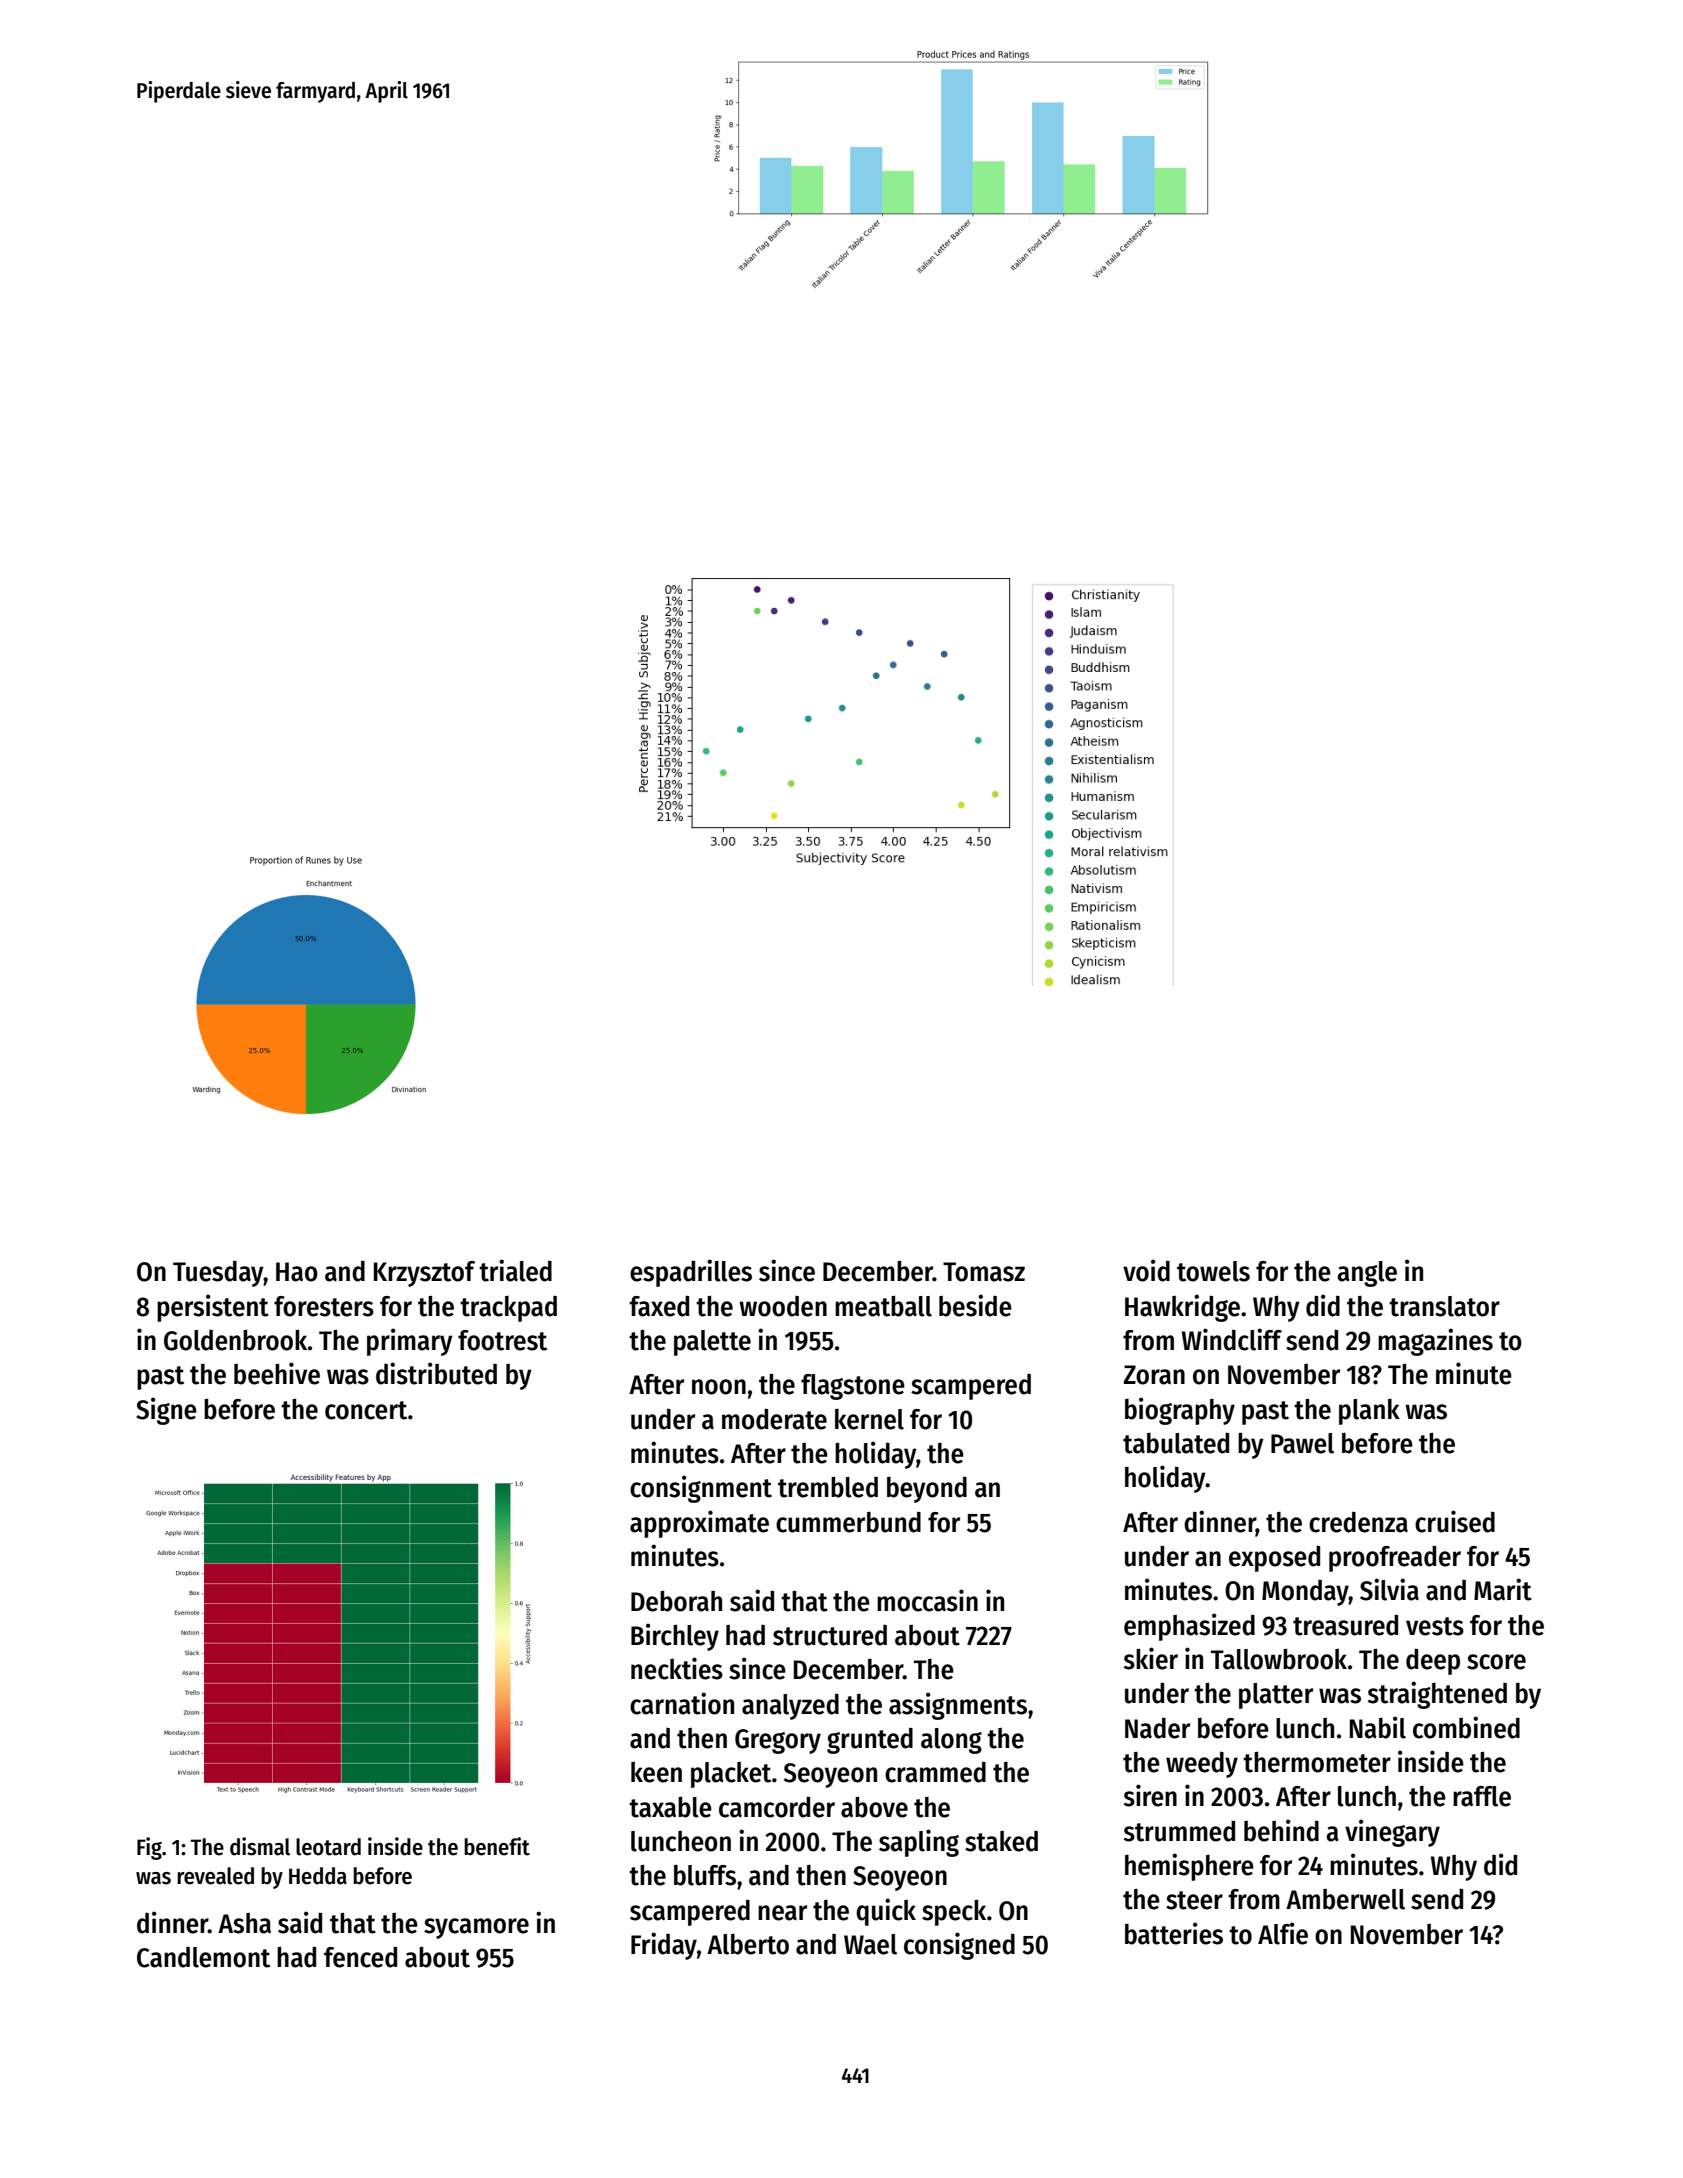 This screenshot has height=2178, width=1683. Describe the element at coordinates (1369, 1412) in the screenshot. I see `plank` at that location.
